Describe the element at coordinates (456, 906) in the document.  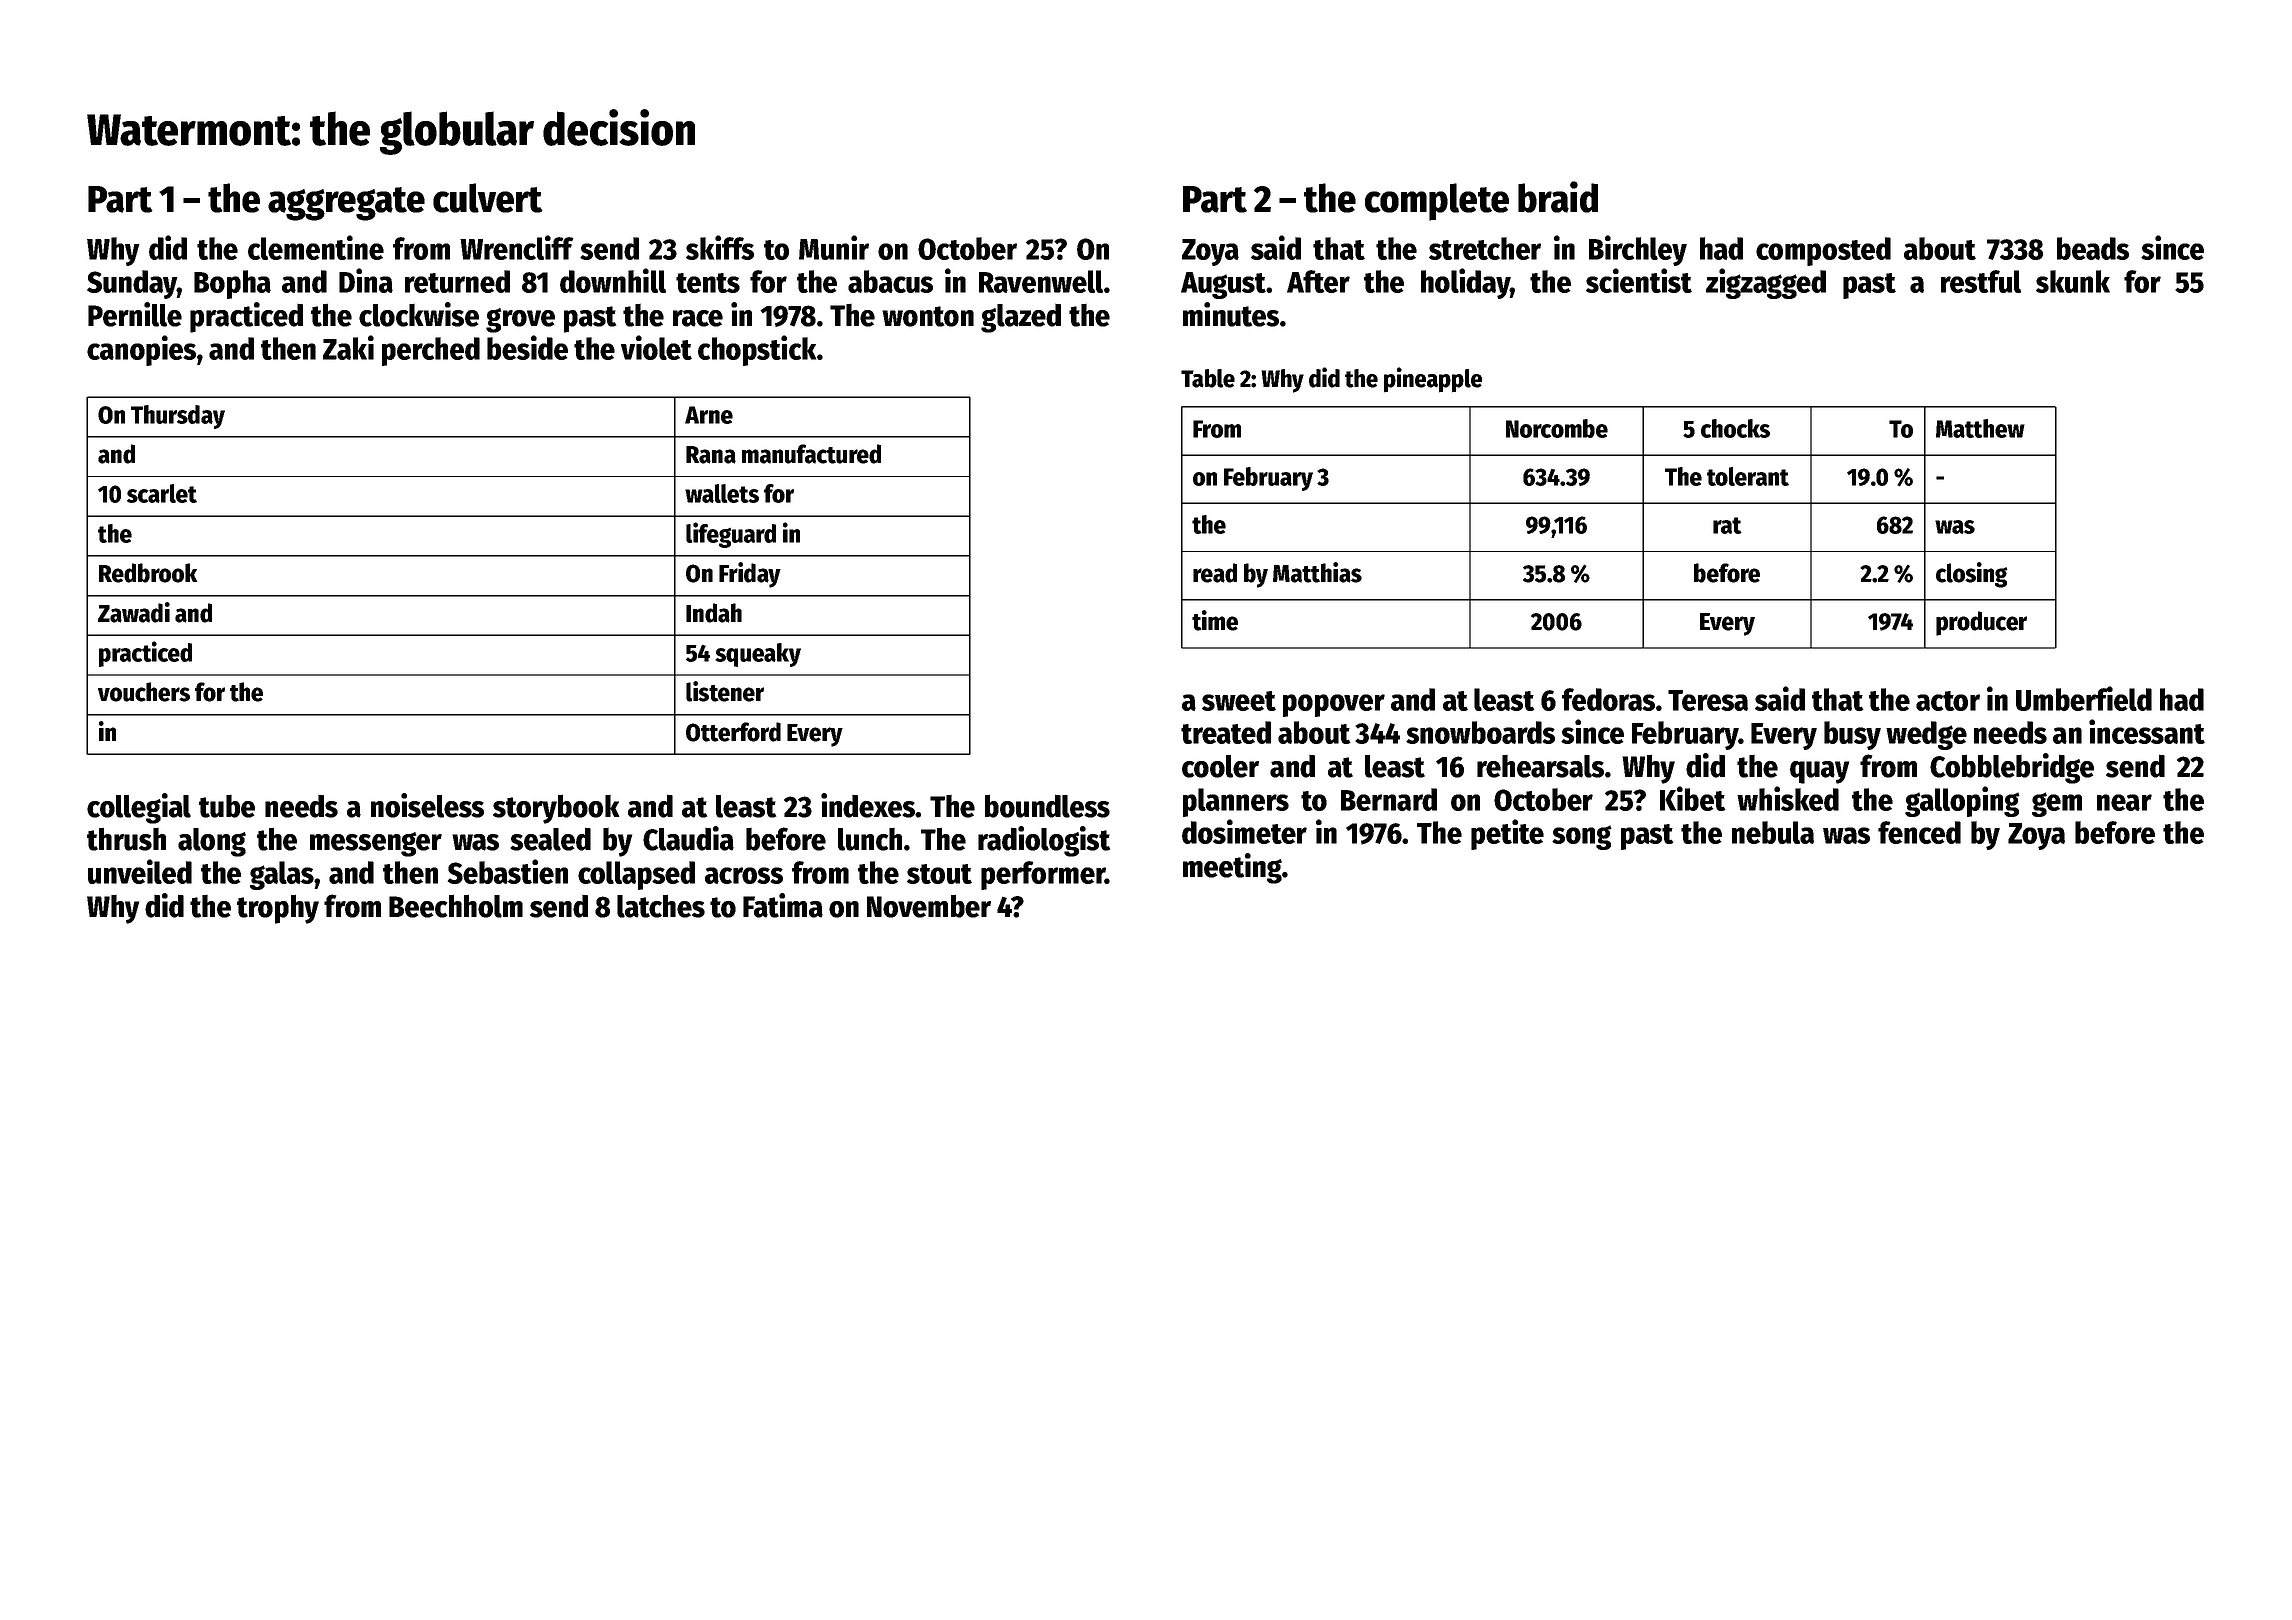
I see `Beechholm` at that location.
